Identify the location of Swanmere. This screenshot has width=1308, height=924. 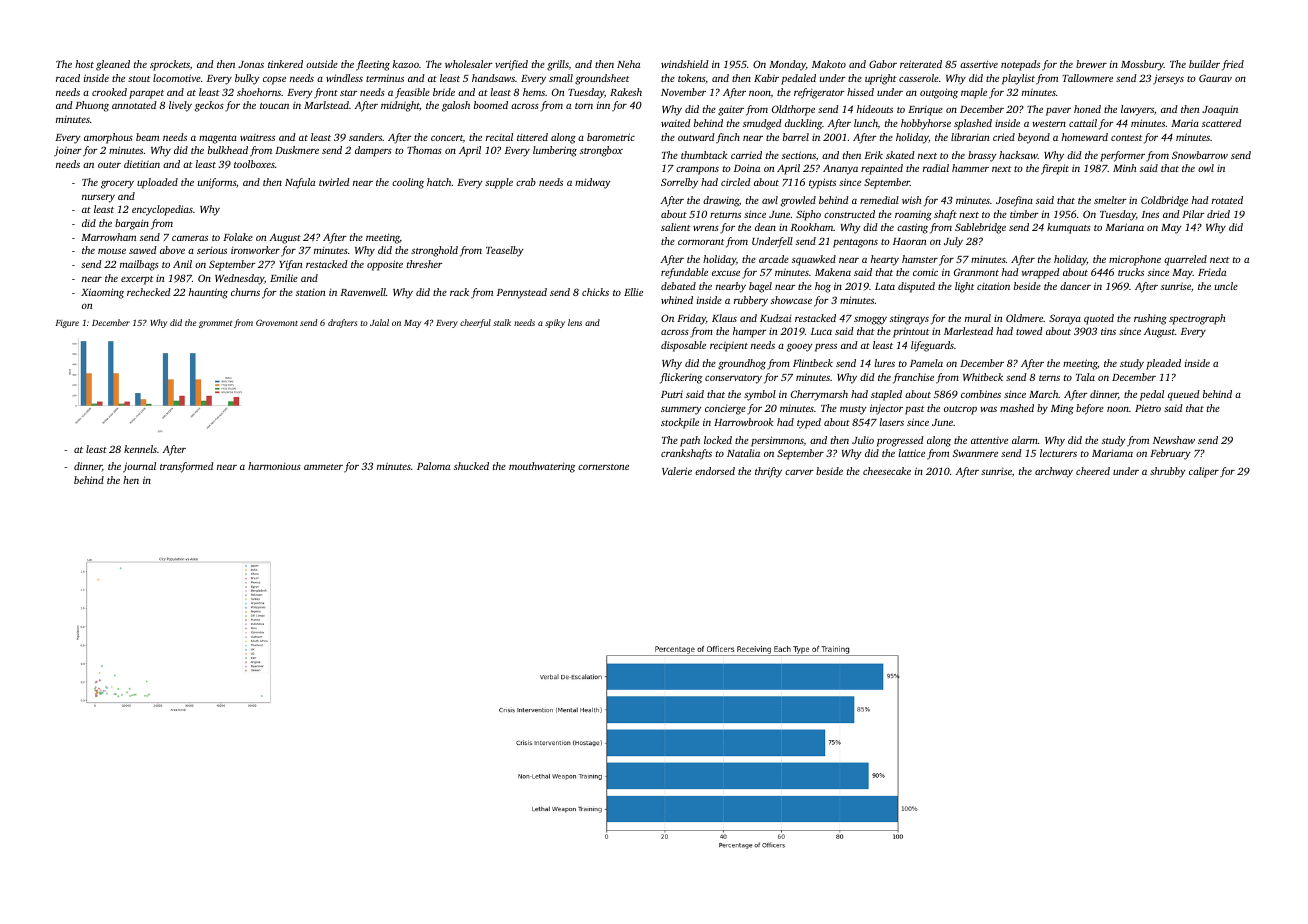
(975, 453).
